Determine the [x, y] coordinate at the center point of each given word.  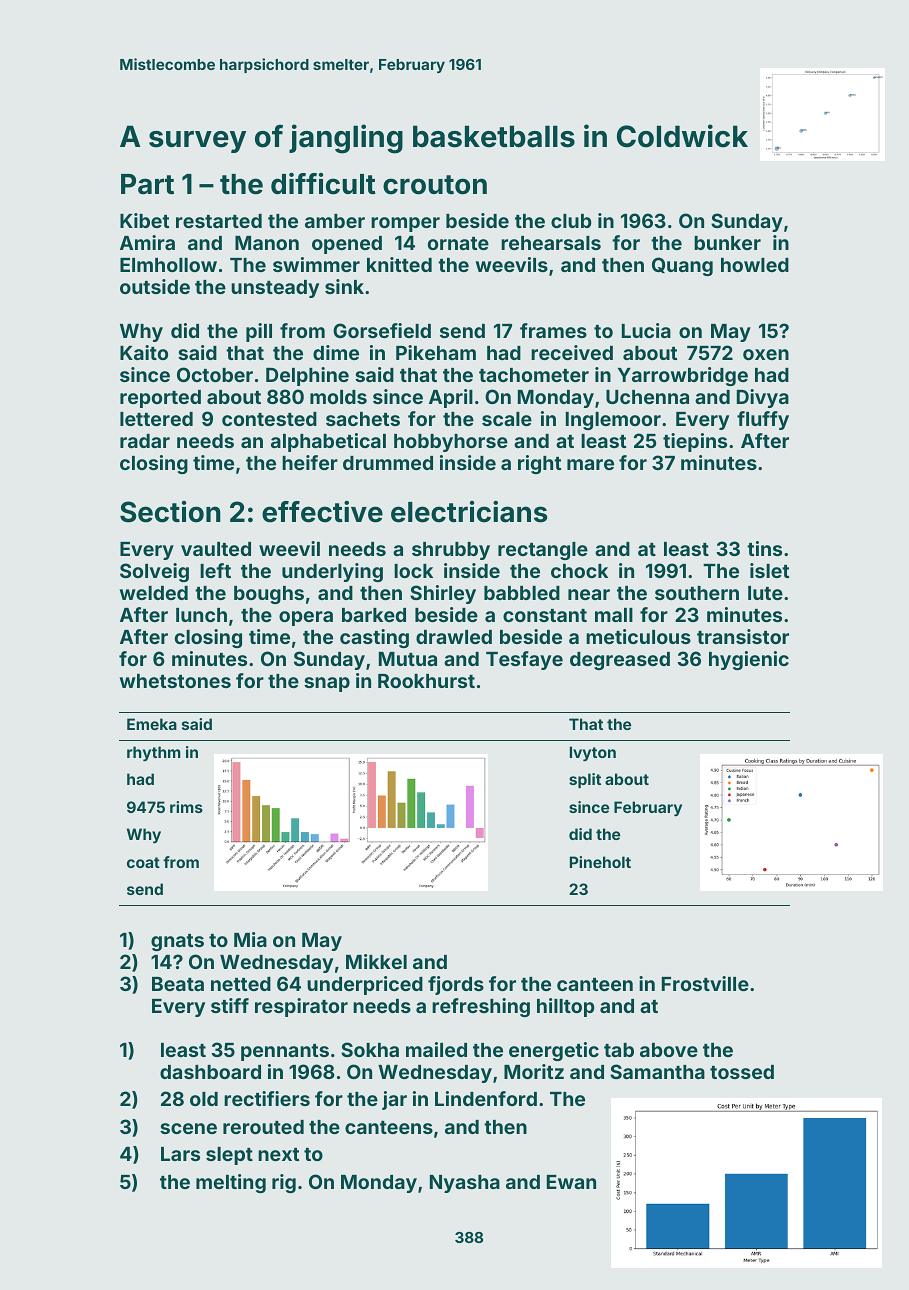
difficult [323, 184]
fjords [456, 985]
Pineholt [600, 862]
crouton [435, 185]
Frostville [705, 983]
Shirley [443, 594]
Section [170, 512]
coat [143, 862]
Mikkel [376, 961]
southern [697, 593]
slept [229, 1156]
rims [186, 807]
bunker [727, 243]
